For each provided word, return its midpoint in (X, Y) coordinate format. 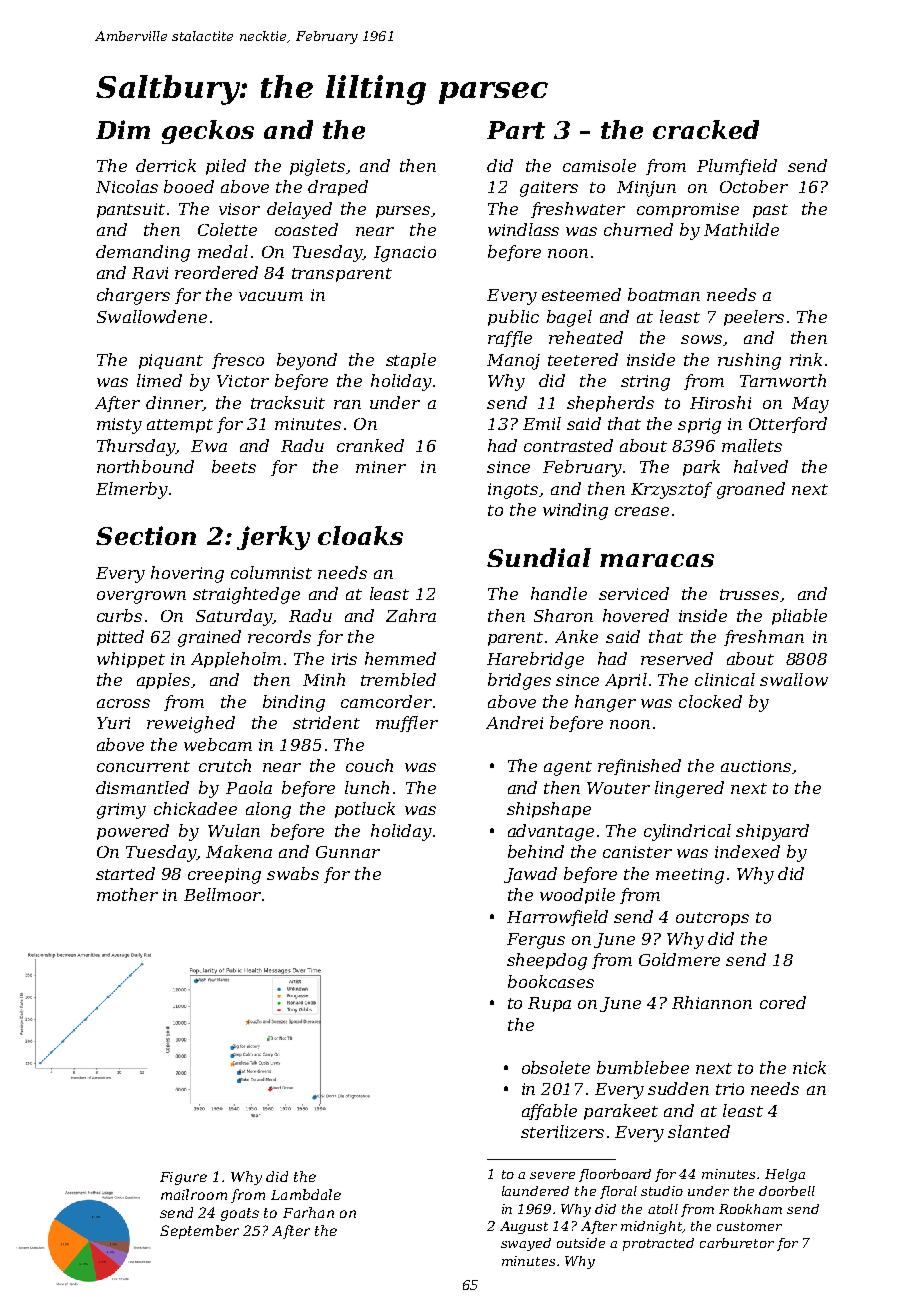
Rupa (549, 1004)
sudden (678, 1088)
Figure (183, 1178)
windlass (523, 229)
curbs (119, 615)
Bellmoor (222, 894)
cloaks (360, 535)
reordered (216, 272)
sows (701, 339)
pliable (799, 617)
